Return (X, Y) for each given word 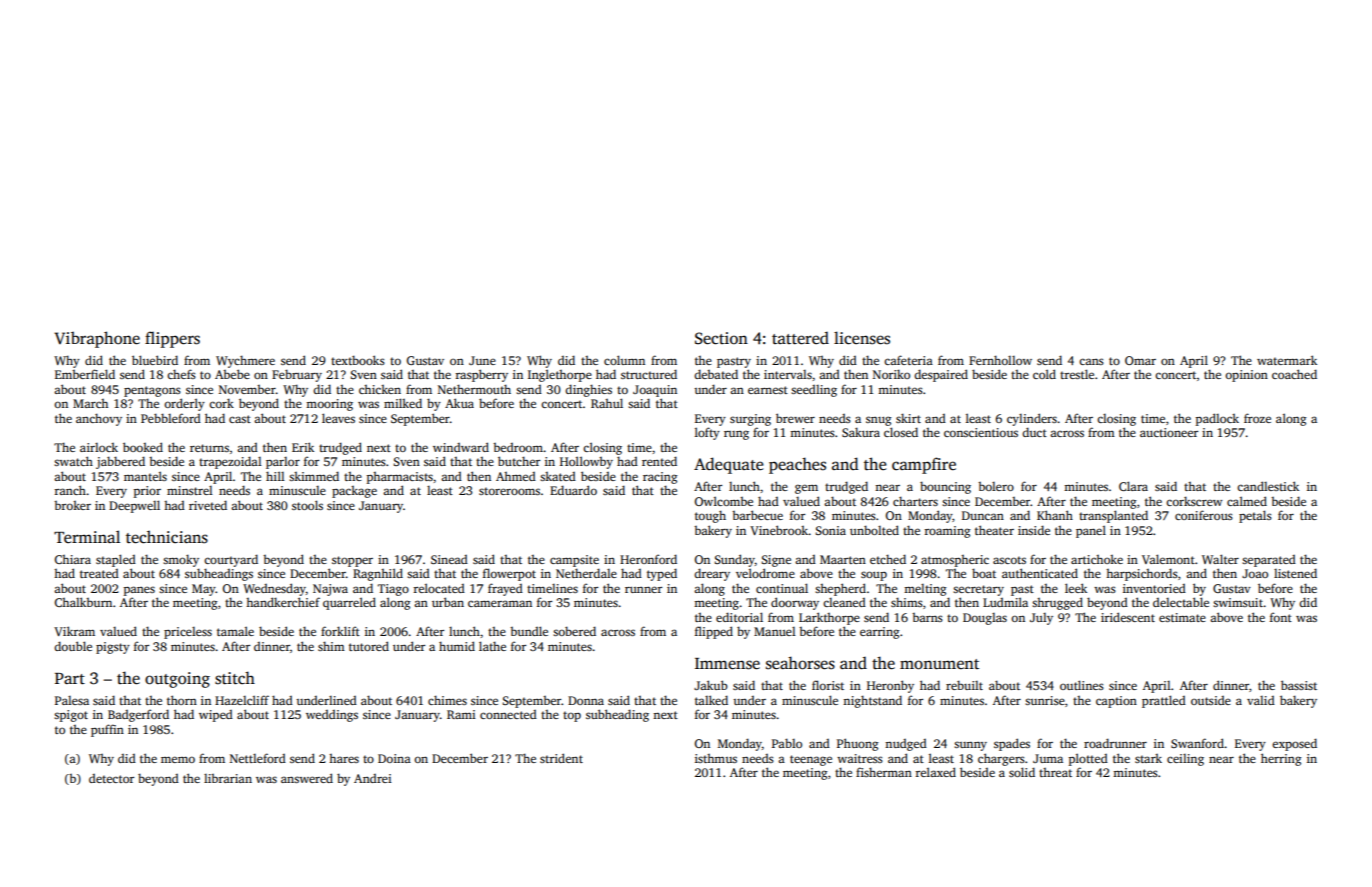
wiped (216, 716)
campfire (924, 465)
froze (1257, 418)
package (354, 492)
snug (879, 421)
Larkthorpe (829, 618)
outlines (1082, 685)
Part (70, 678)
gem (806, 489)
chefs (181, 374)
